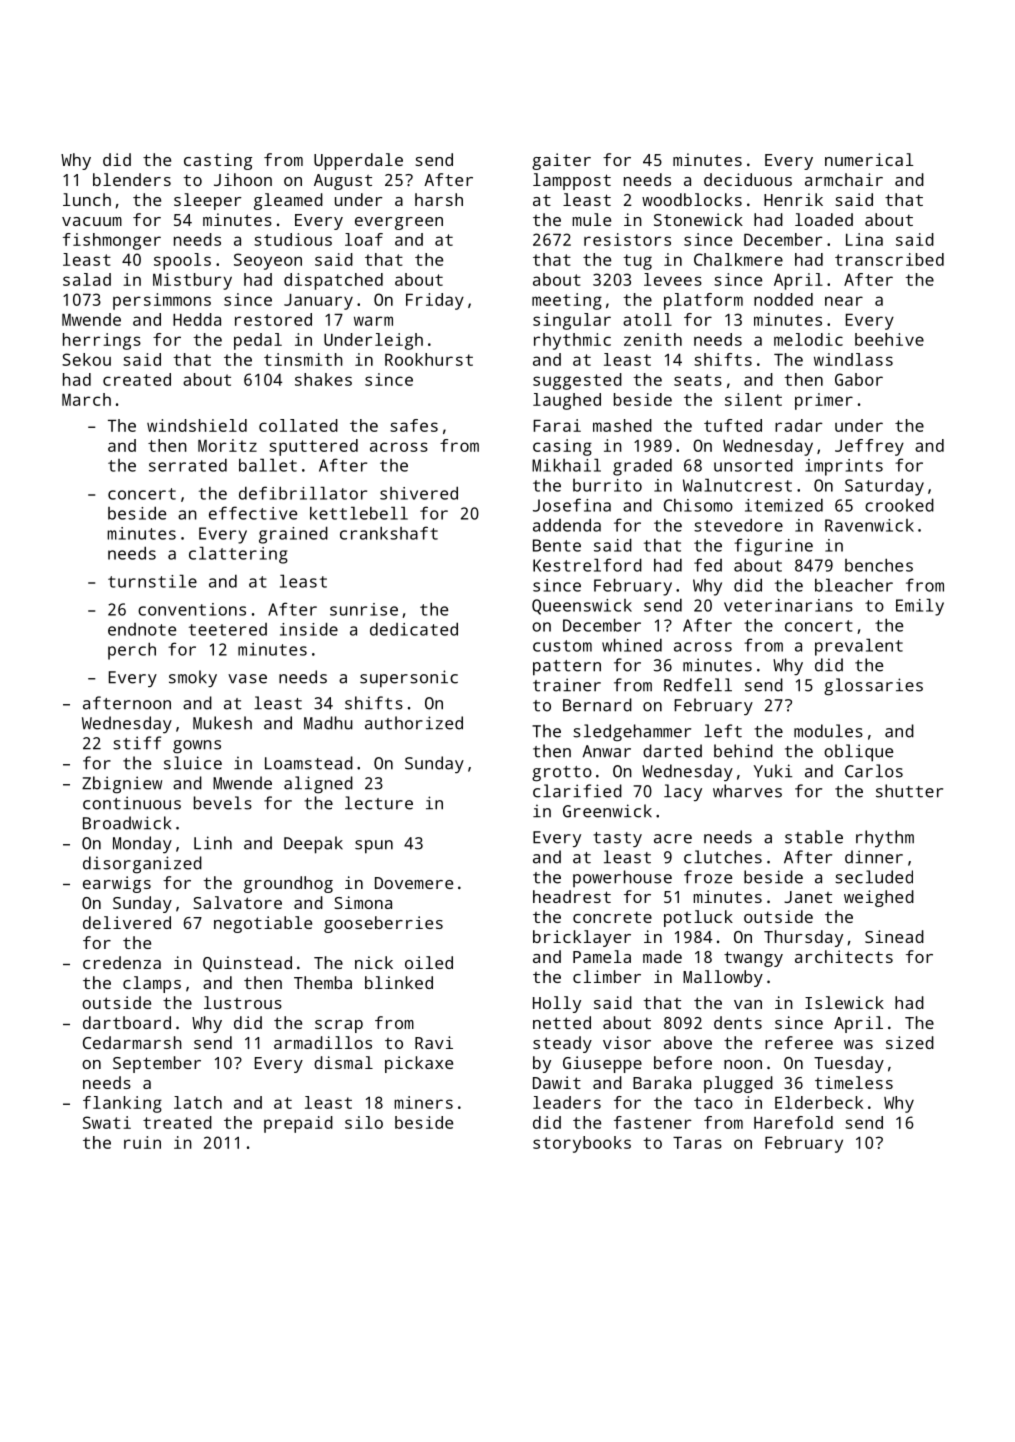  What do you see at coordinates (127, 823) in the document?
I see `Broadwick` at bounding box center [127, 823].
